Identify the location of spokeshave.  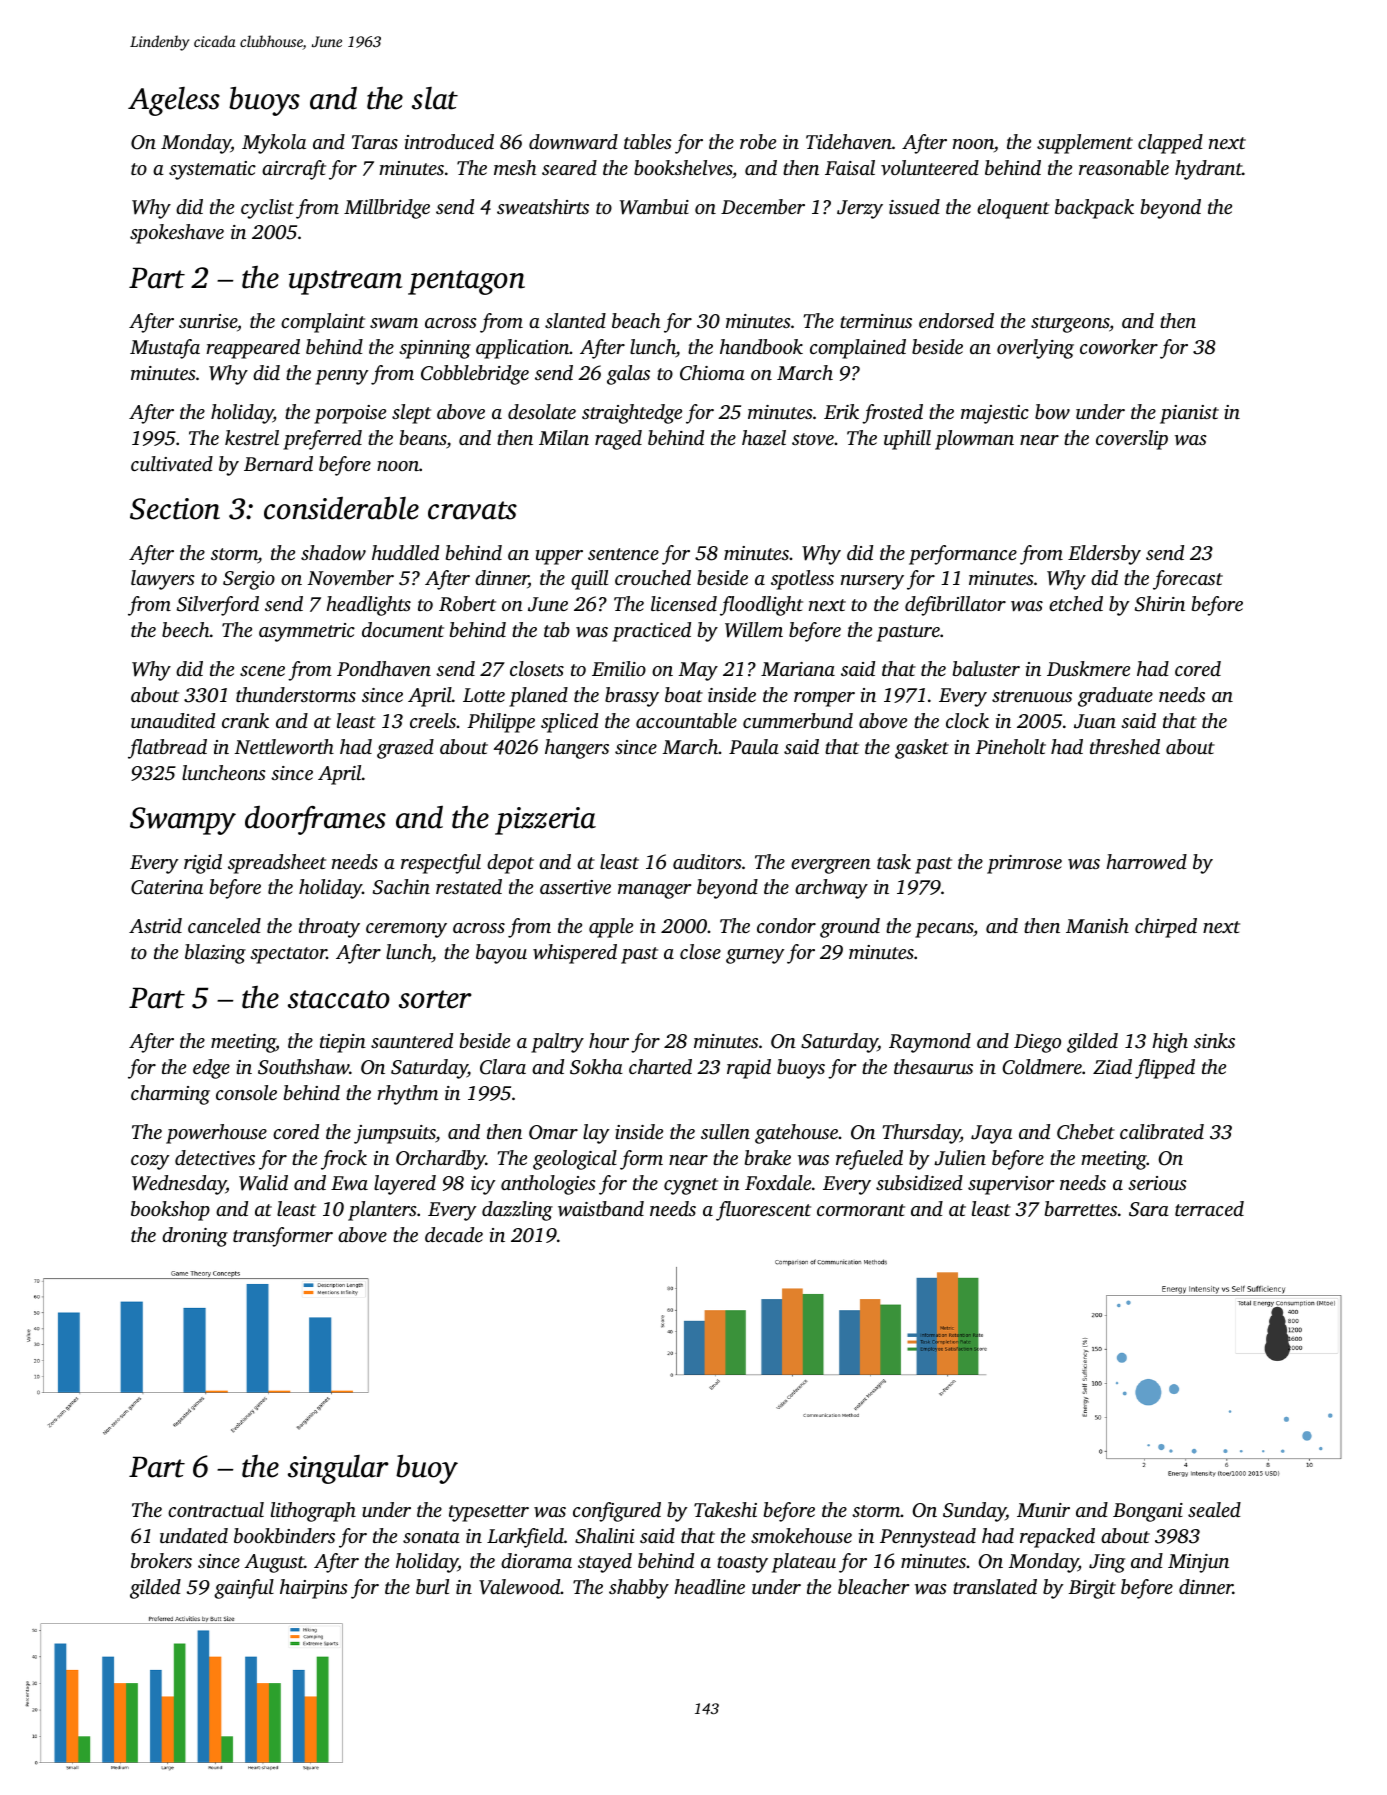
(177, 234).
